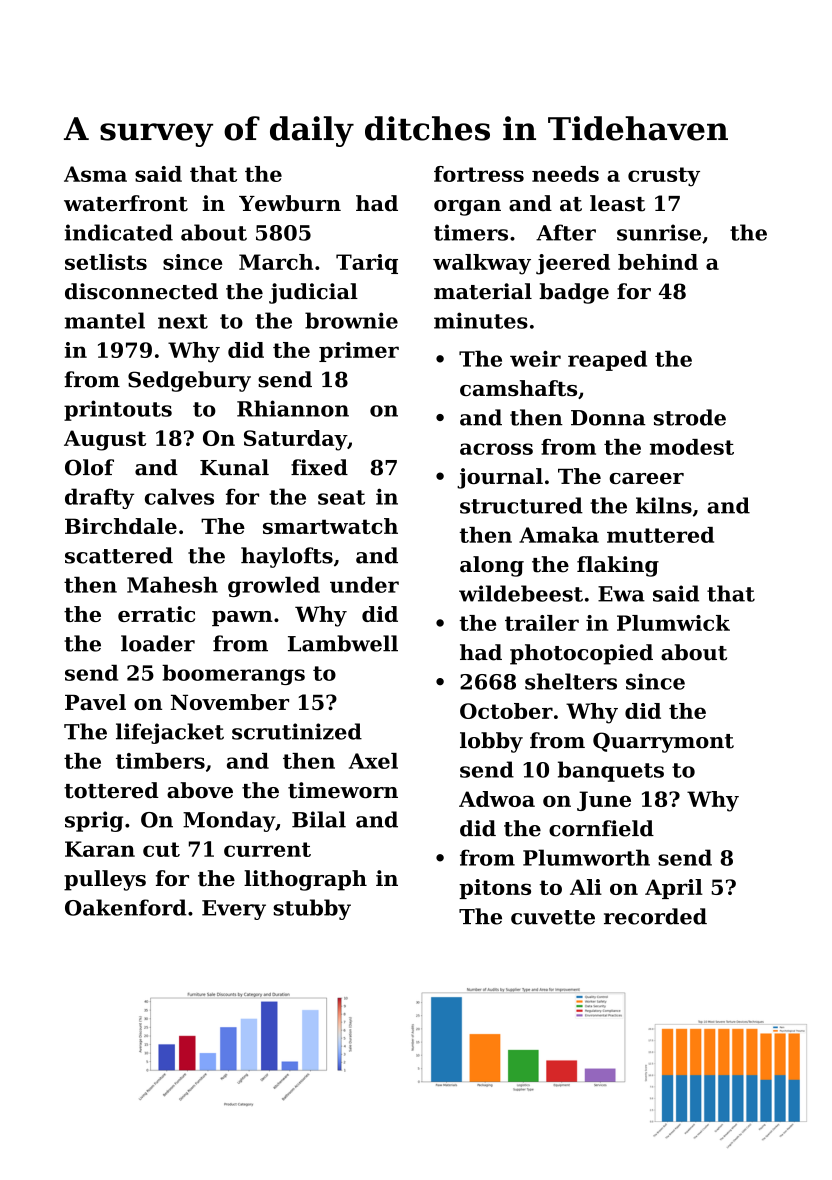 This screenshot has width=832, height=1180. What do you see at coordinates (581, 654) in the screenshot?
I see `photocopied` at bounding box center [581, 654].
